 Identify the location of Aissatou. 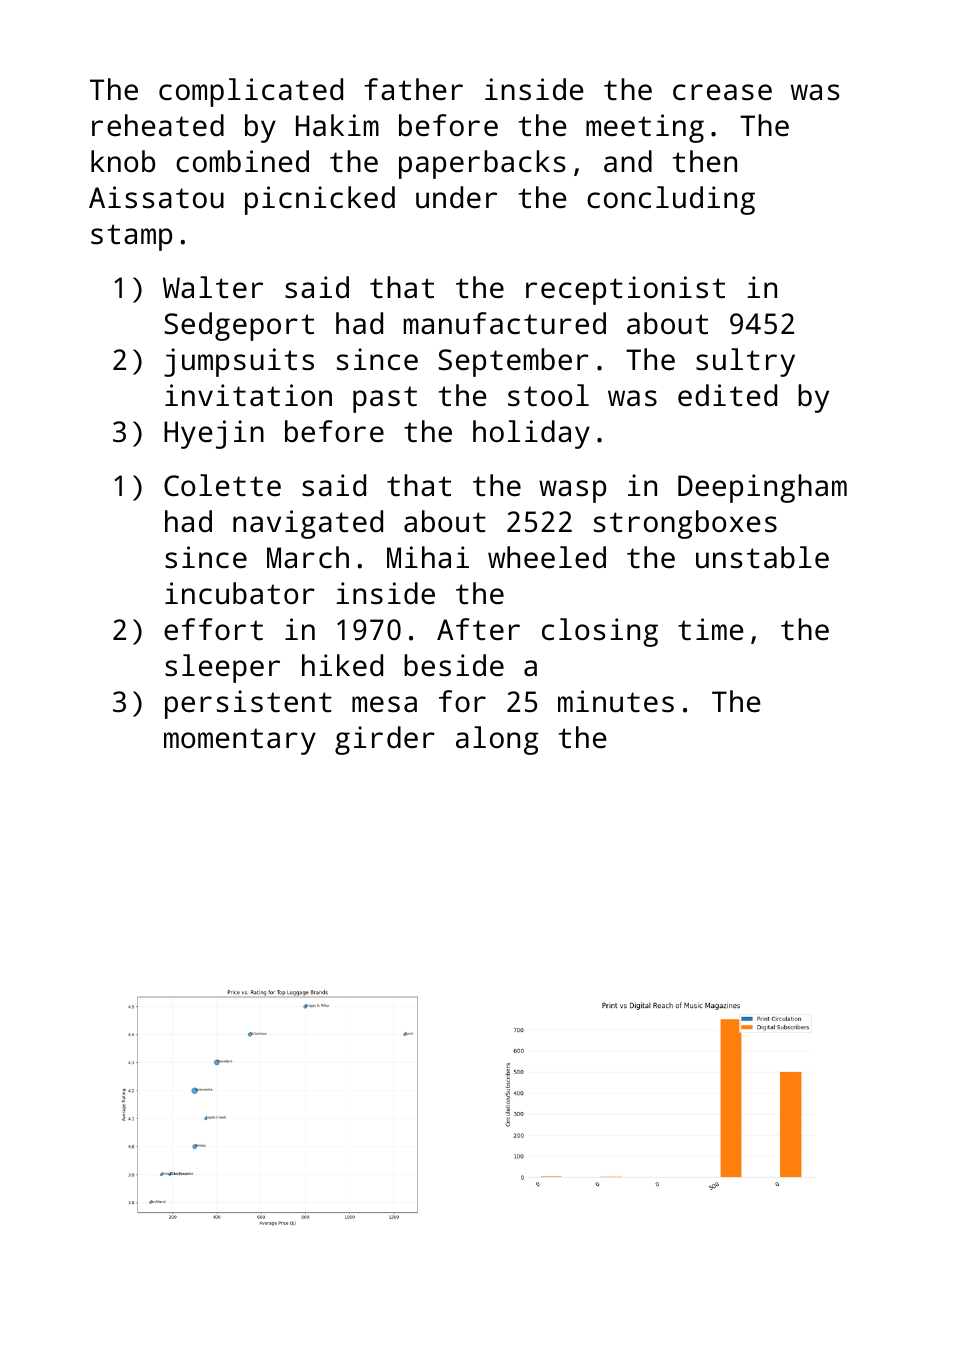
(156, 197).
